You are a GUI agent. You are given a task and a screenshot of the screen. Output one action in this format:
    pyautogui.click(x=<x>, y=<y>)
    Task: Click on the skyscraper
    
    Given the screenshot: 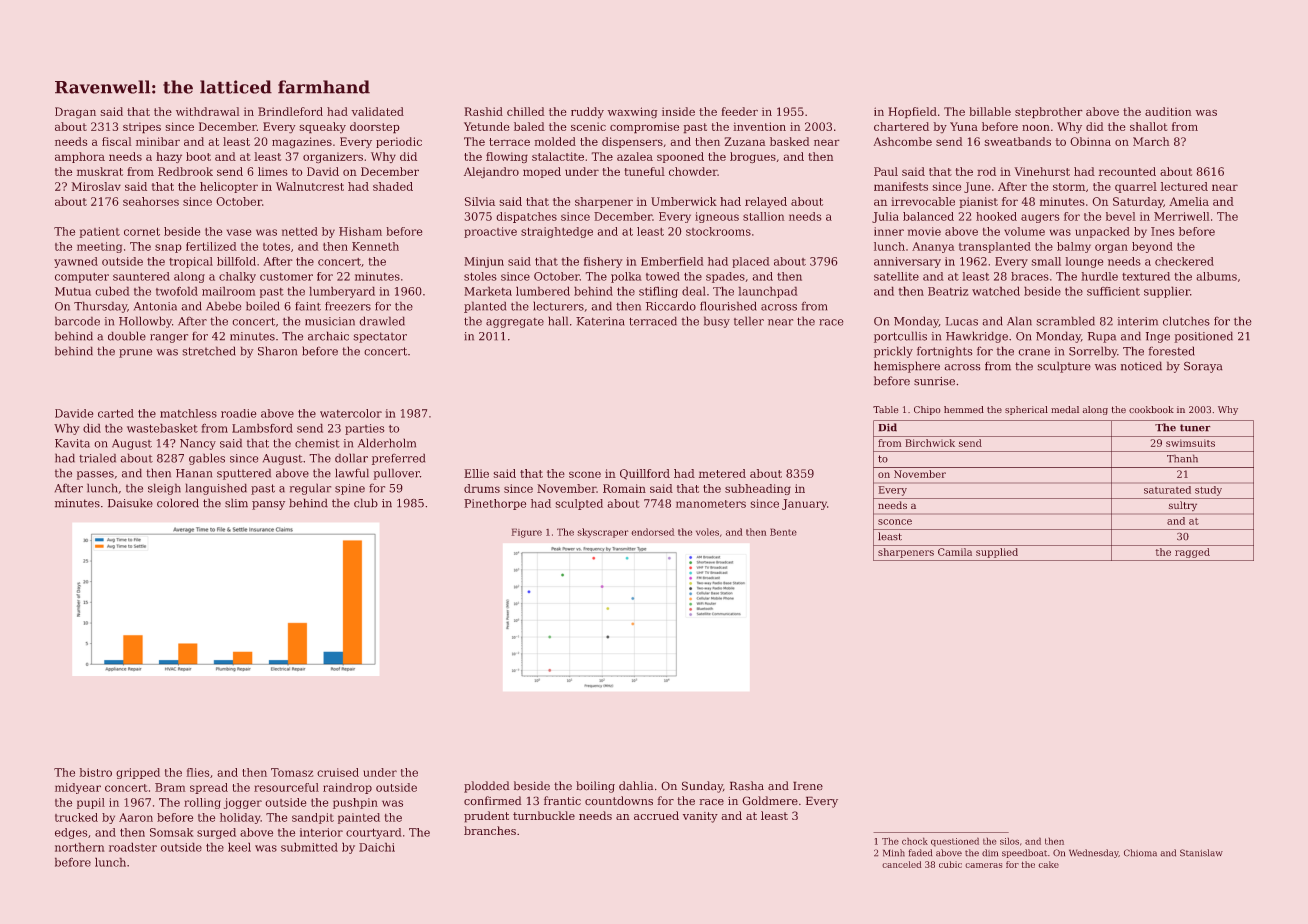 What is the action you would take?
    pyautogui.click(x=603, y=533)
